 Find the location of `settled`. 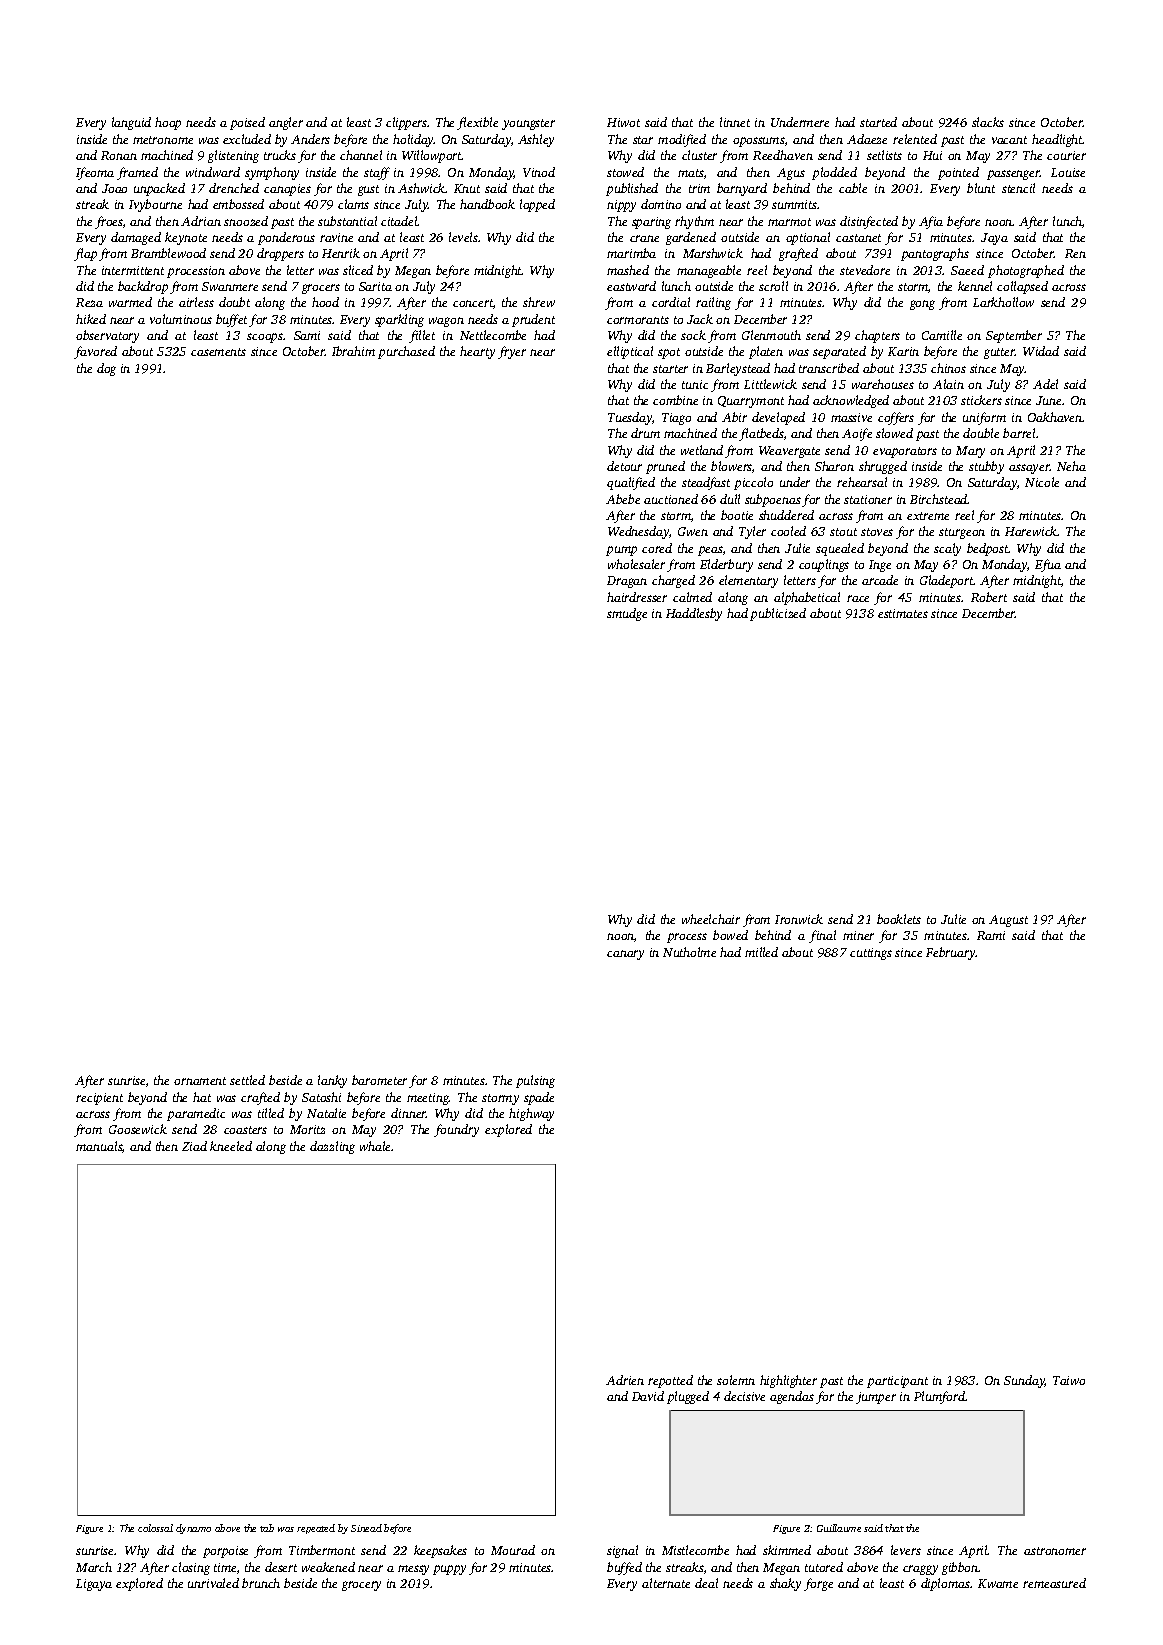

settled is located at coordinates (247, 1080).
